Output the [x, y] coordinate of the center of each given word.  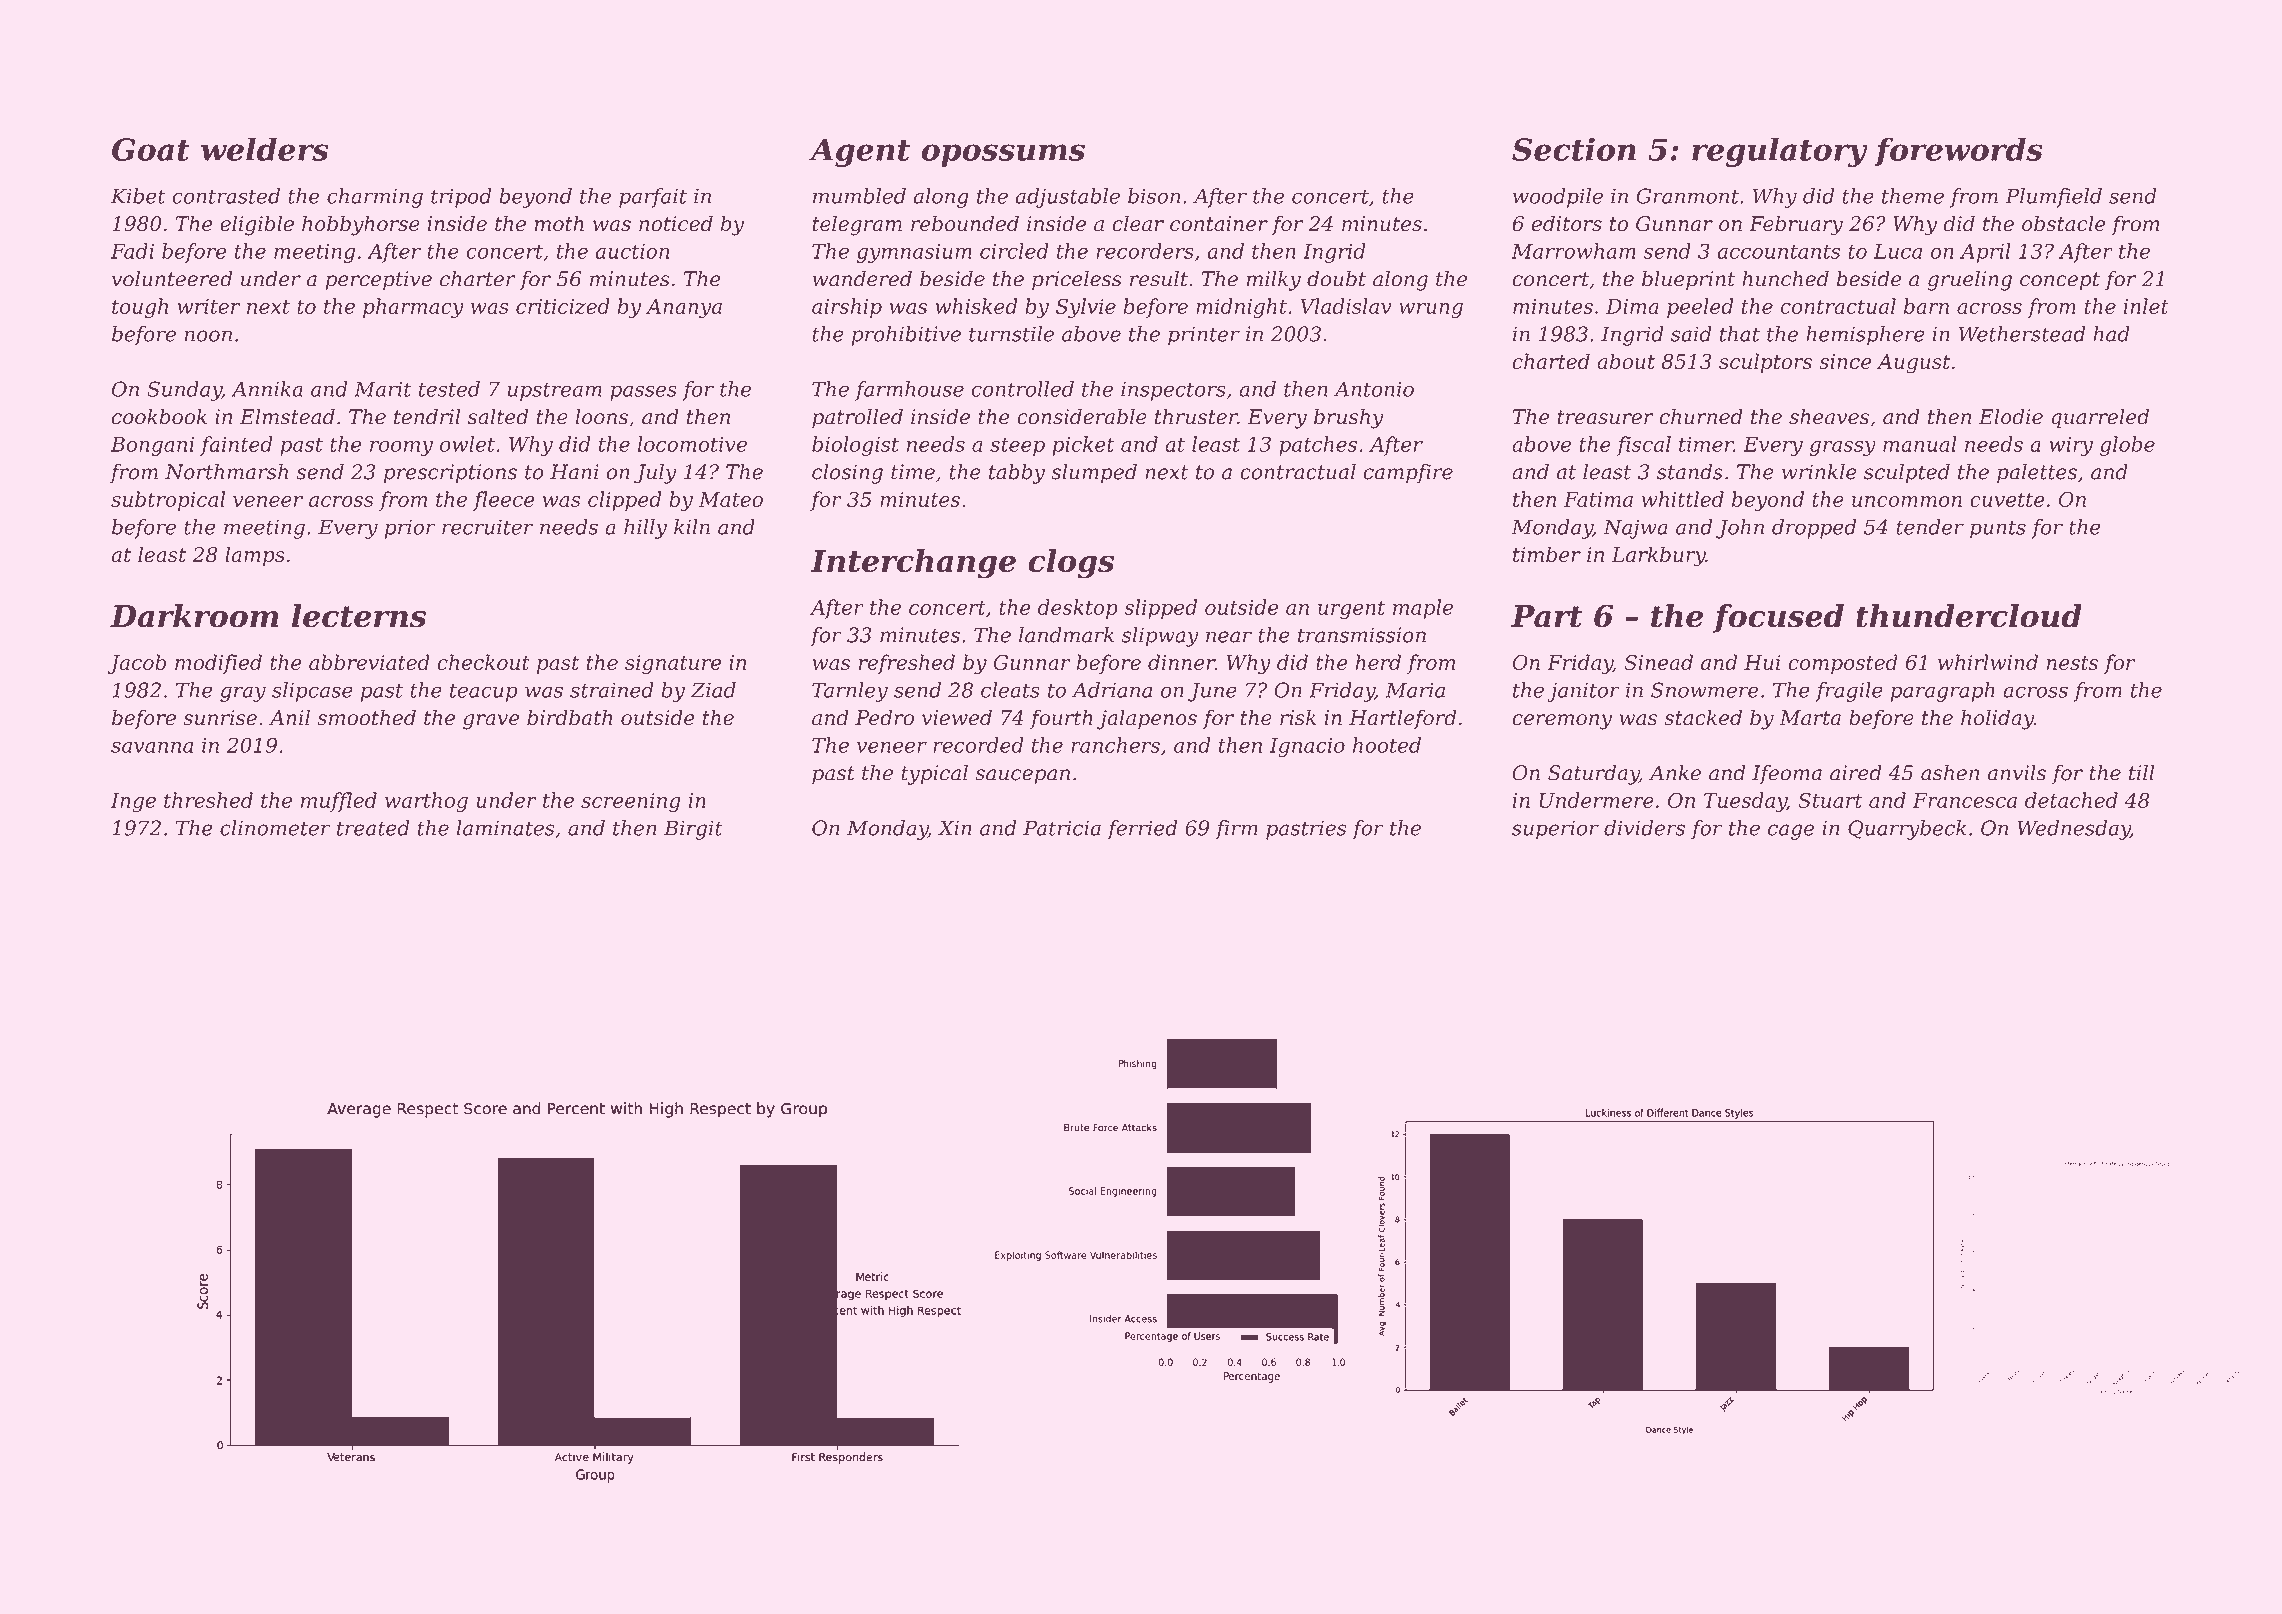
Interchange [913, 564]
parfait [653, 198]
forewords [1958, 151]
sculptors [1765, 363]
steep [1017, 447]
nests [2072, 663]
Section [1574, 149]
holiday [1997, 719]
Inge [133, 803]
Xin [955, 828]
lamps [255, 556]
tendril [427, 416]
